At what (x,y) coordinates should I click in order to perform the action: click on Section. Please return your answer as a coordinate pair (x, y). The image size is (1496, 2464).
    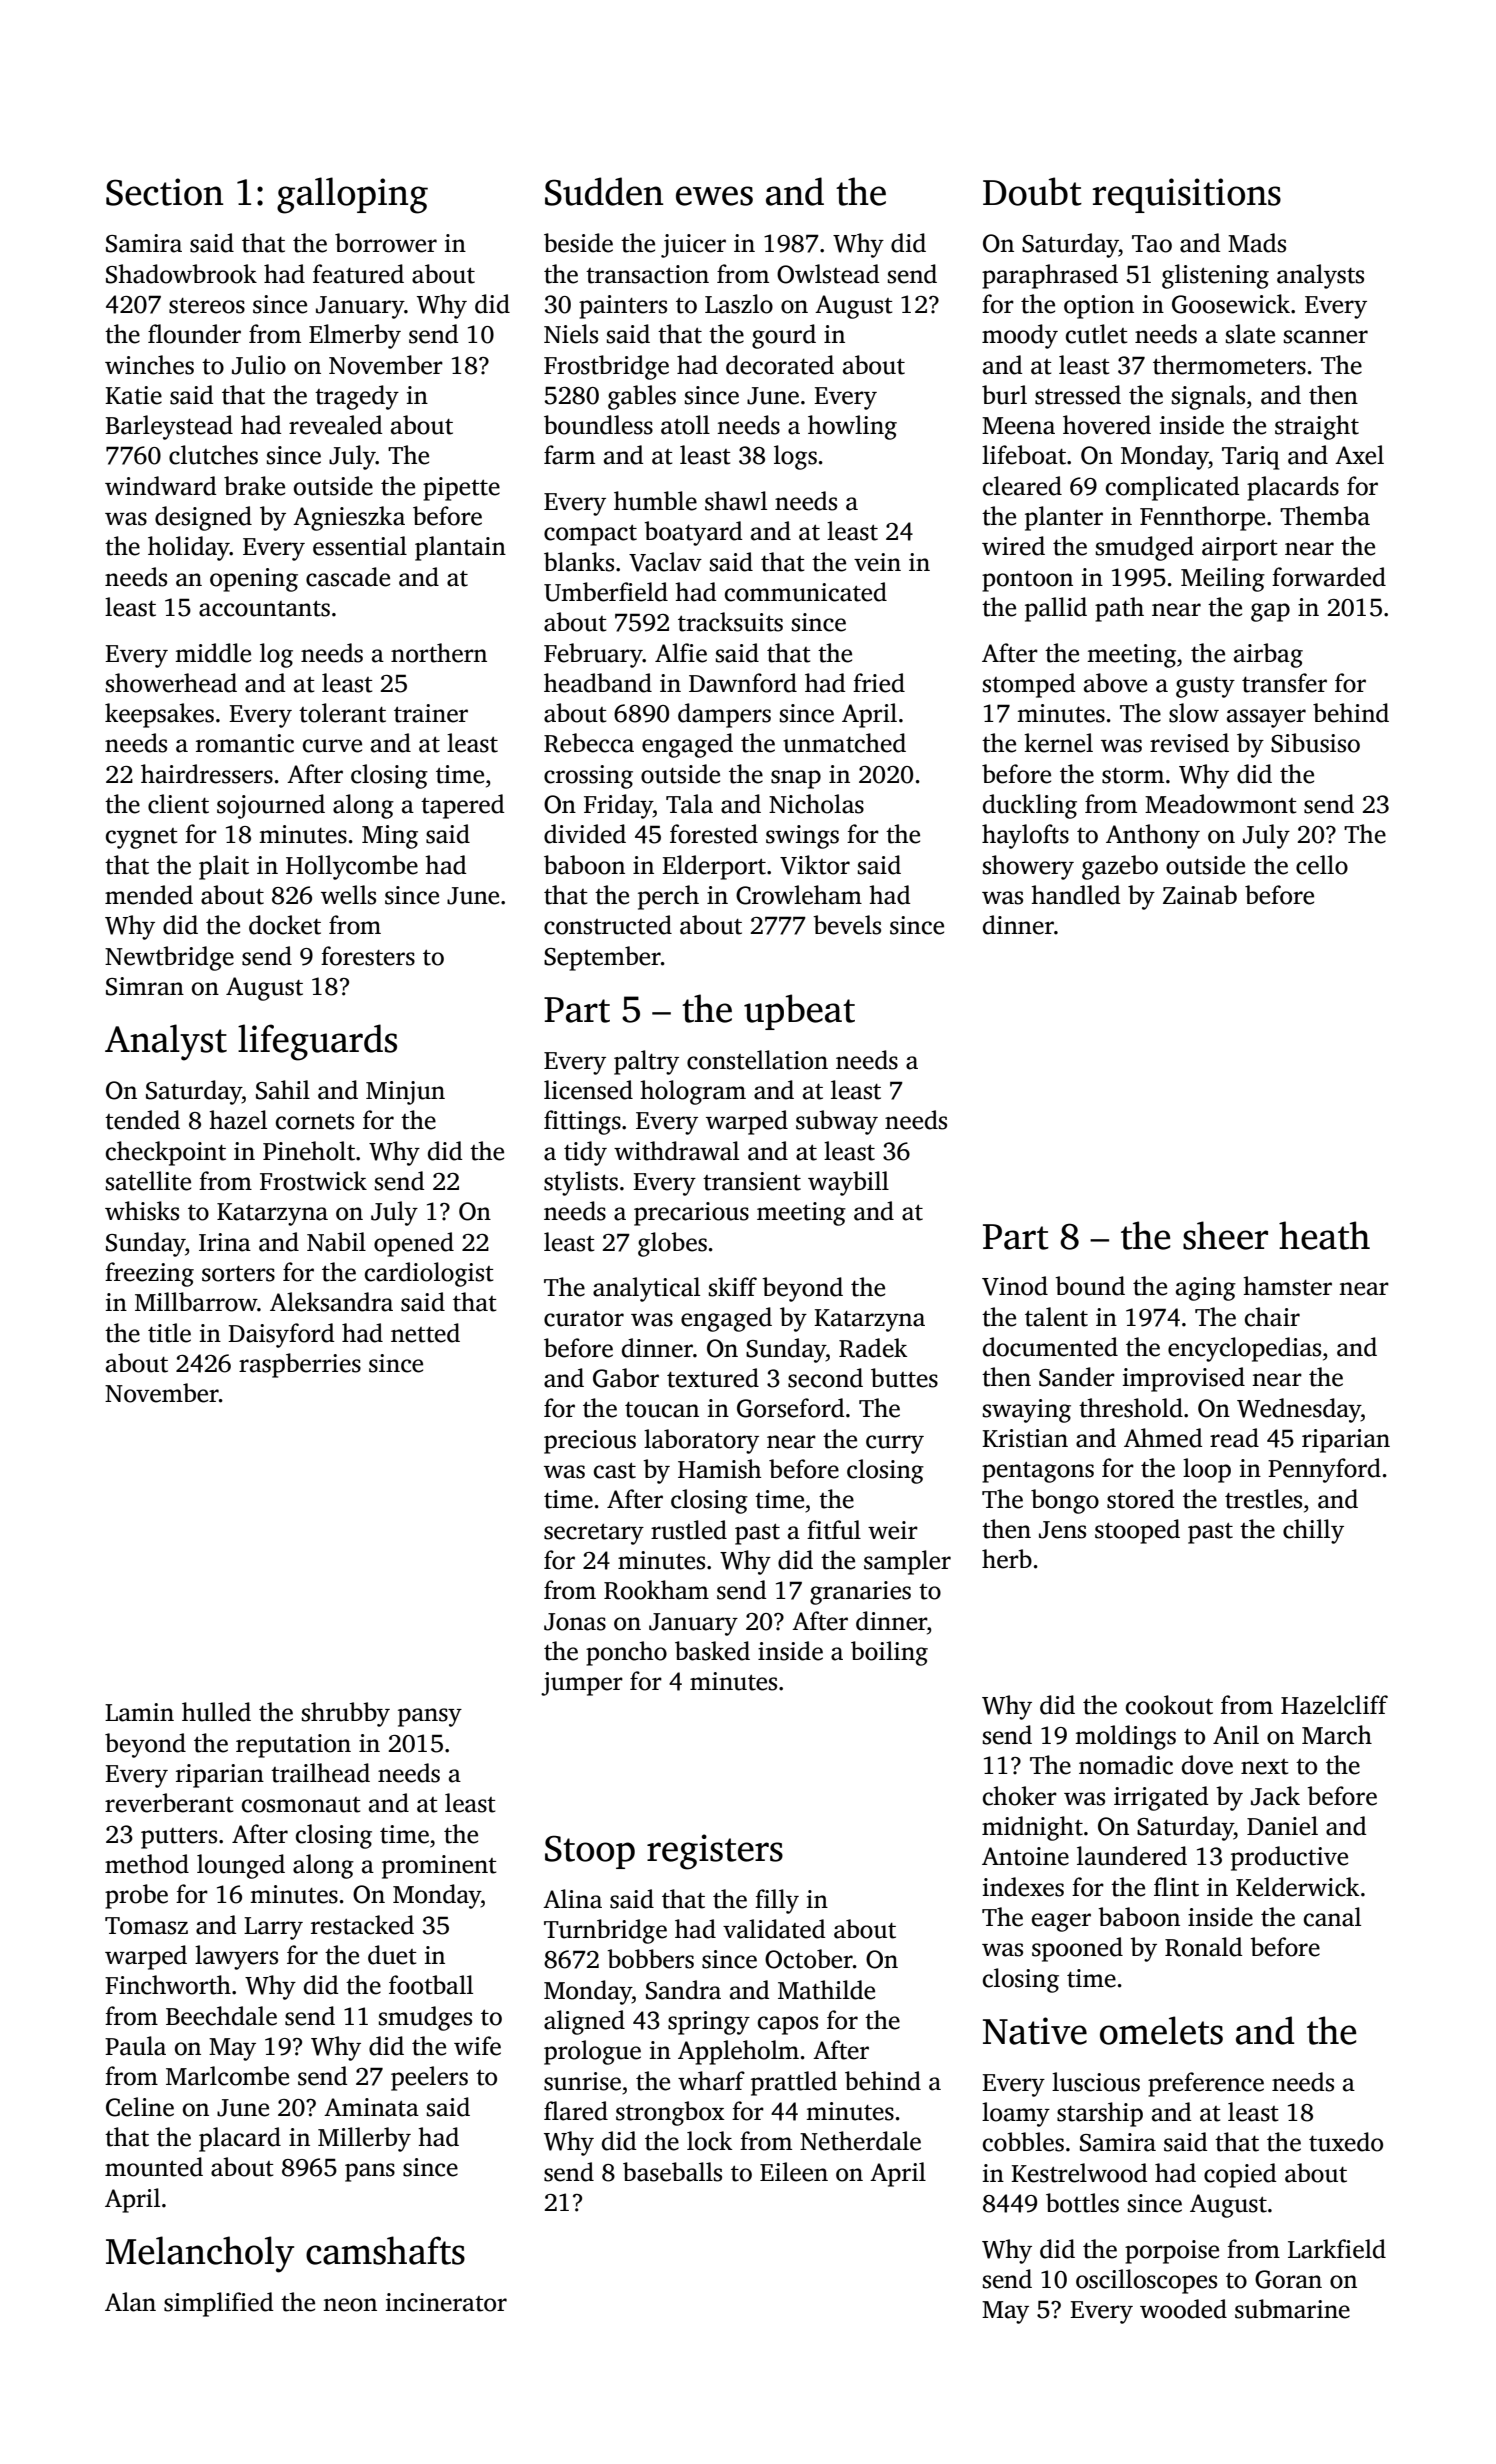
    Looking at the image, I should click on (164, 192).
